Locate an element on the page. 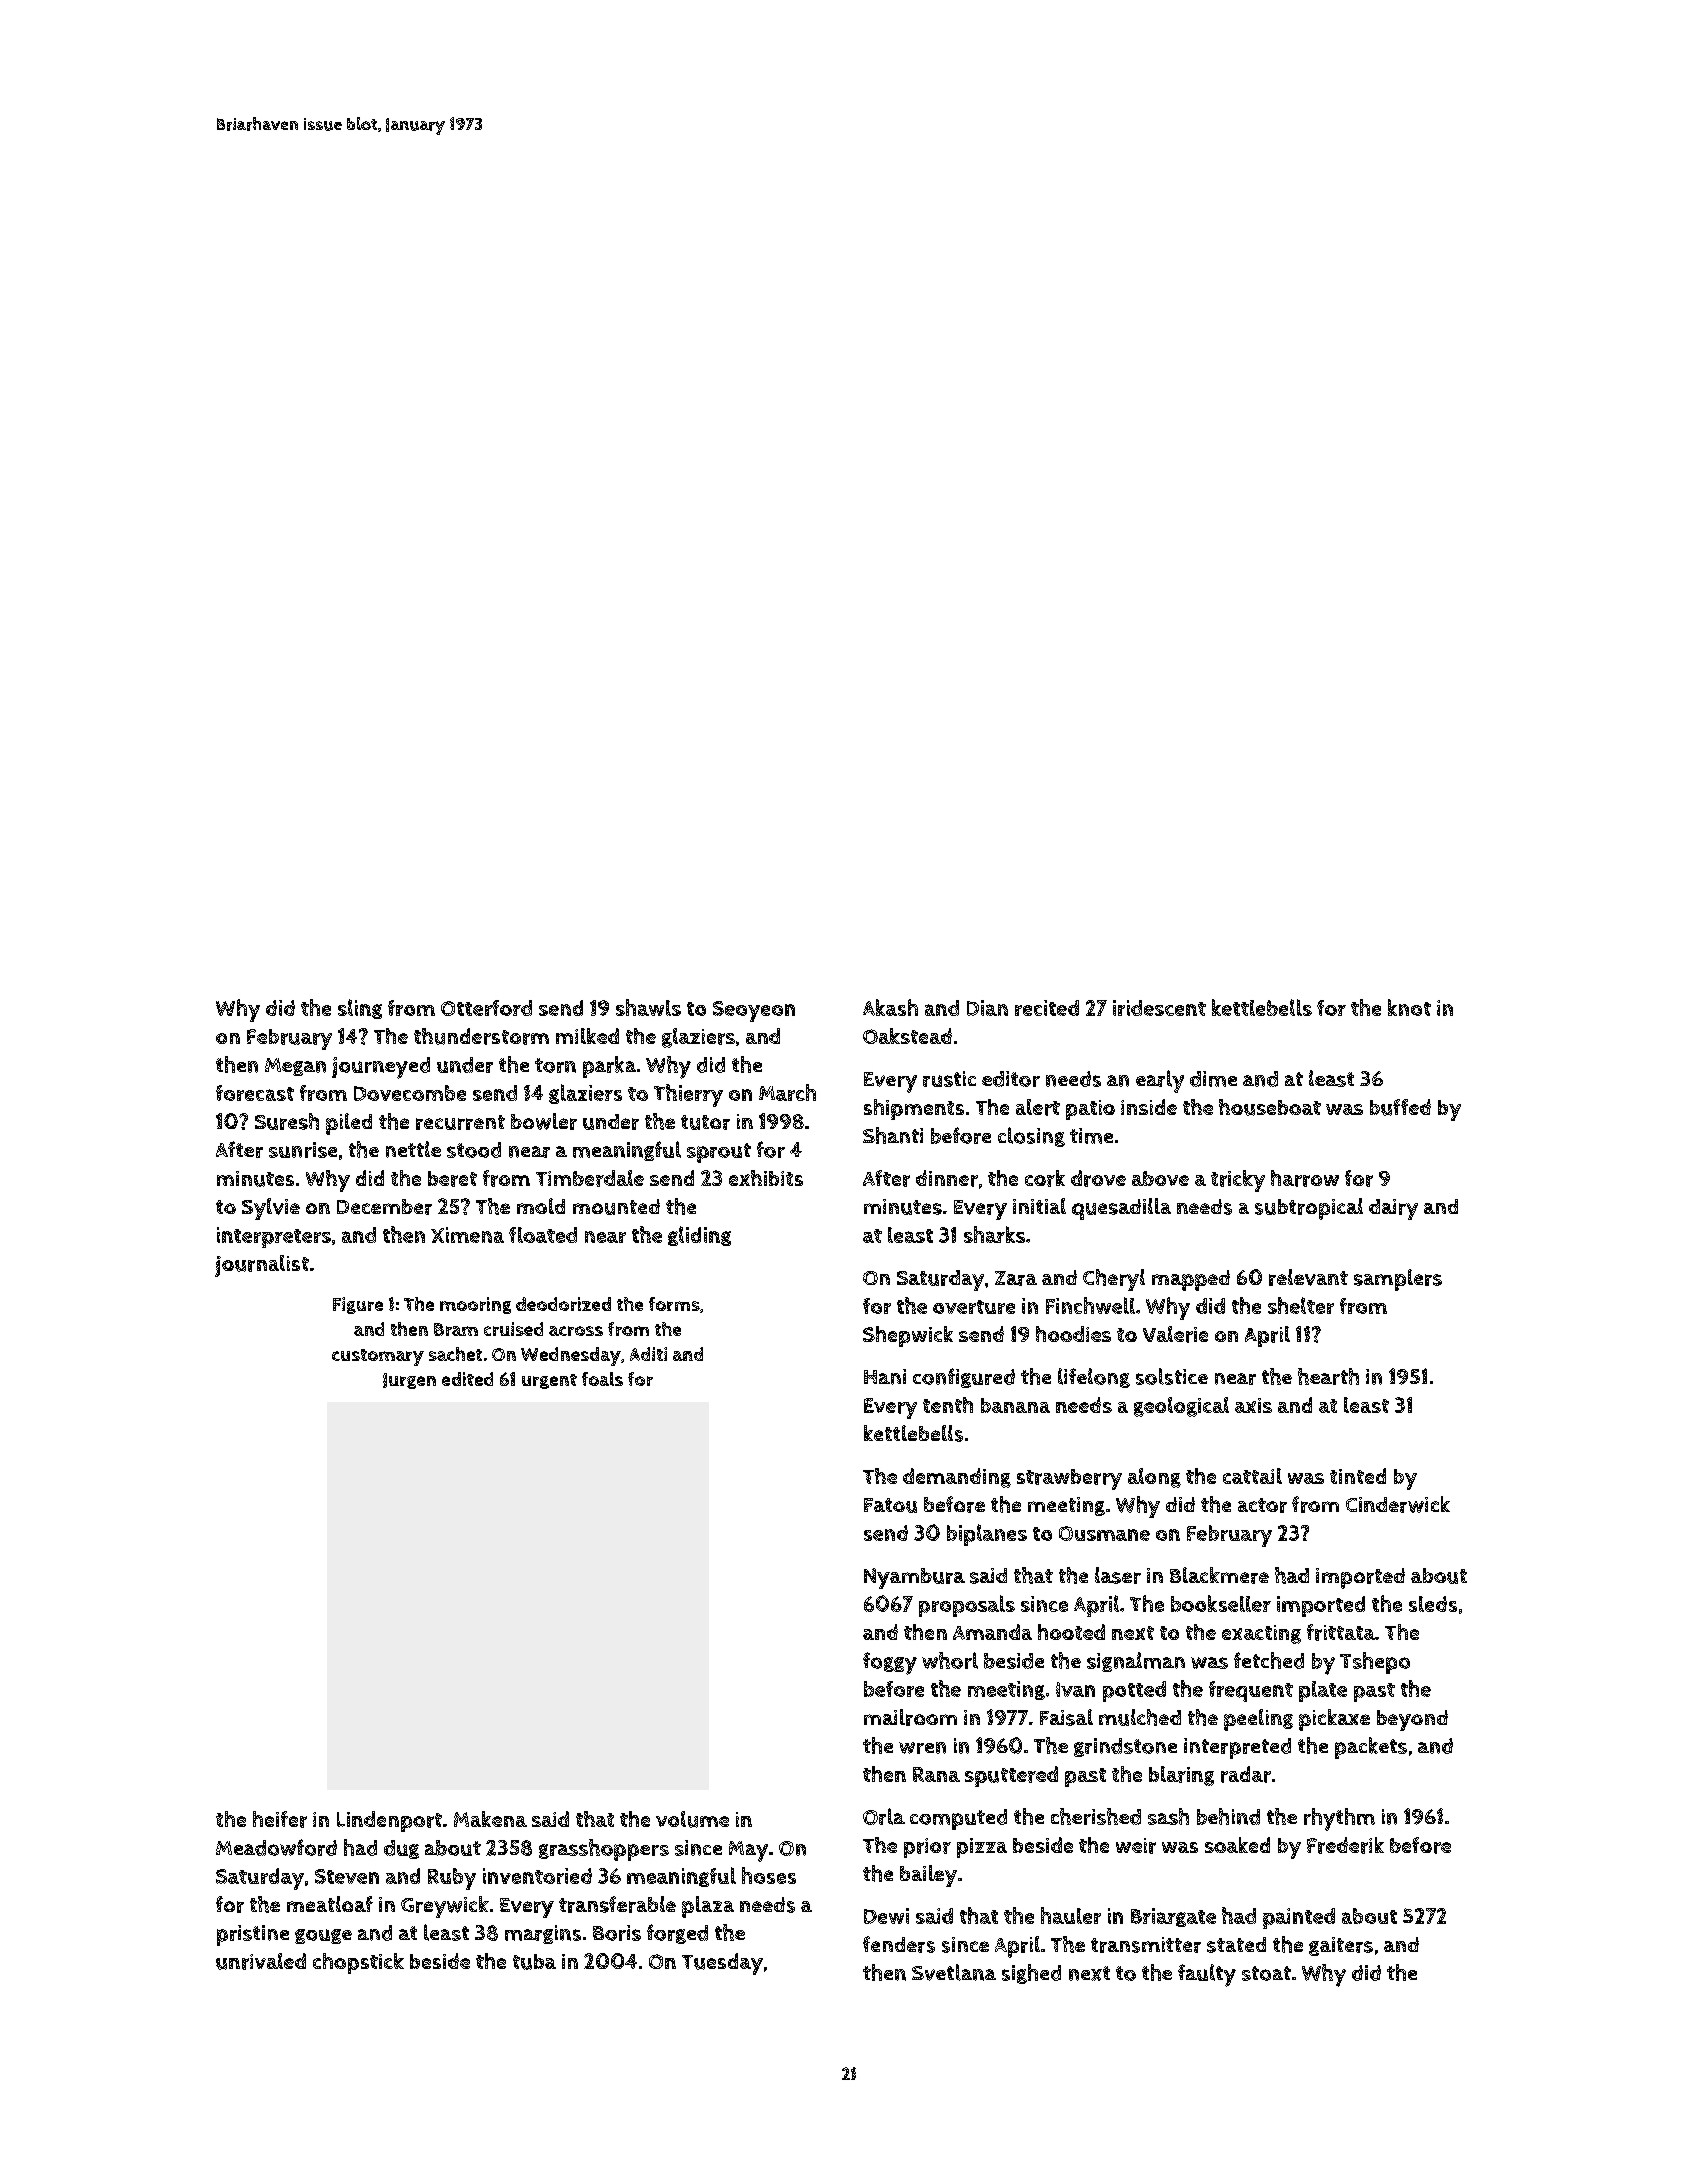 This document has width=1683, height=2178. along is located at coordinates (1154, 1478).
